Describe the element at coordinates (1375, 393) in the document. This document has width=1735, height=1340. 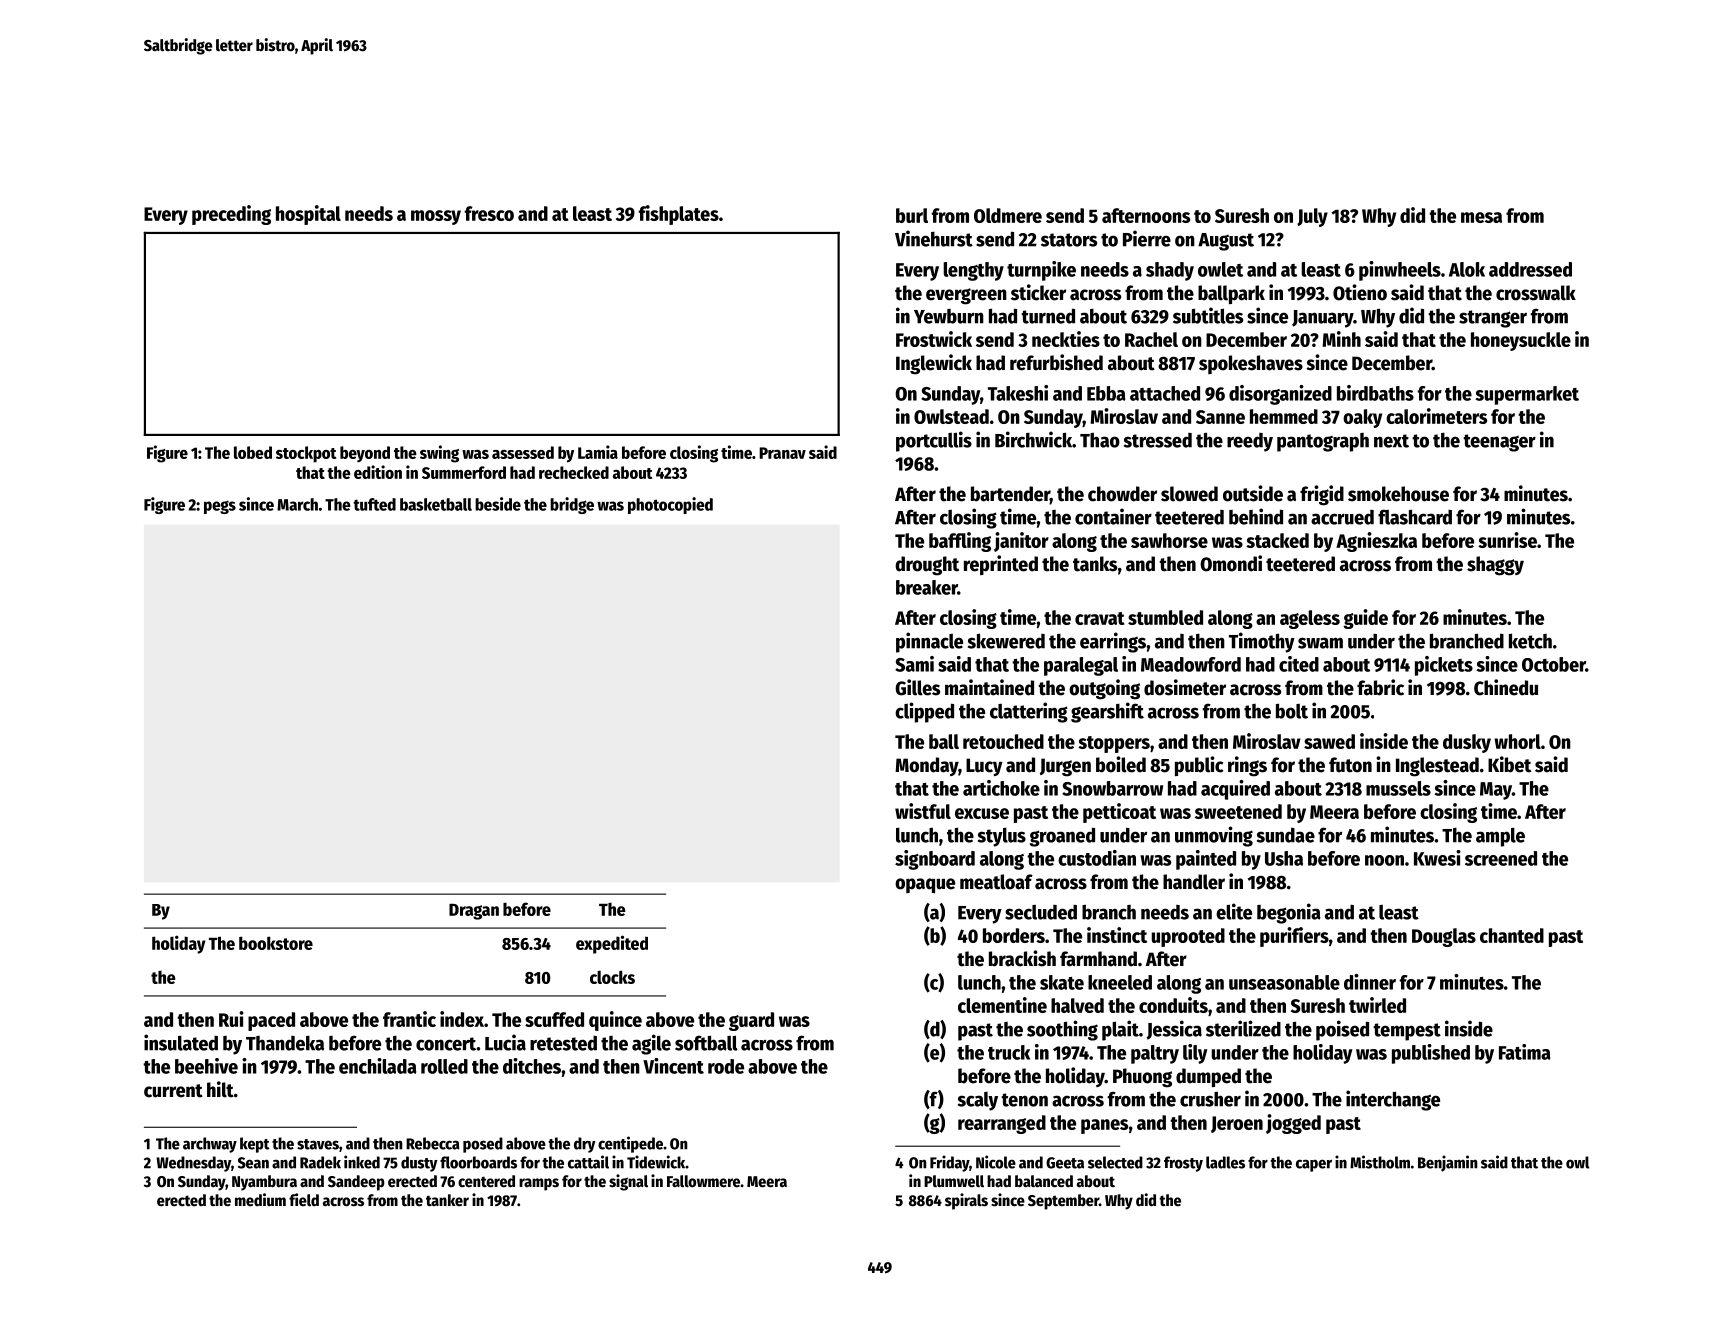
I see `birdbaths` at that location.
